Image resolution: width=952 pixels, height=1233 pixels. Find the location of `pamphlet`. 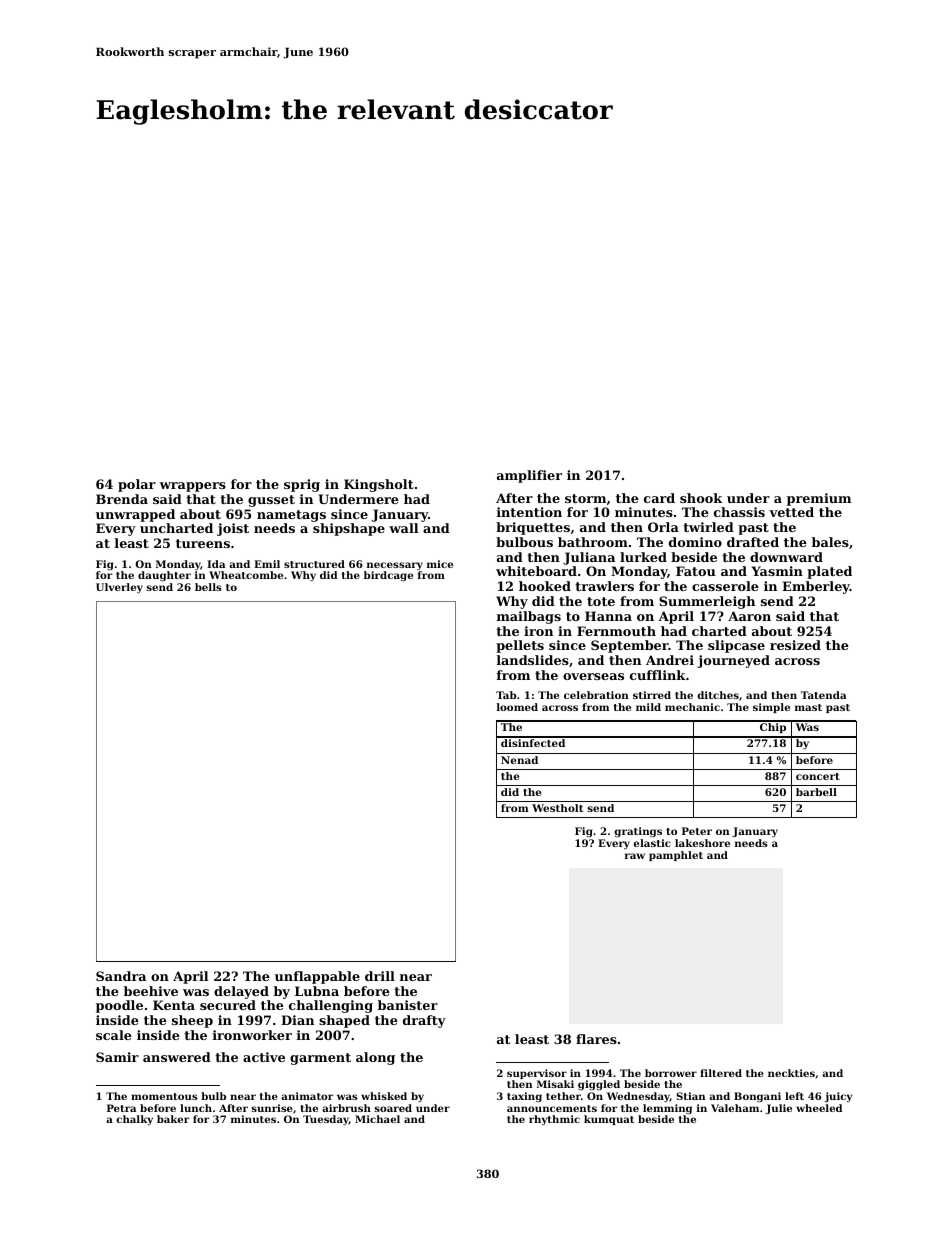

pamphlet is located at coordinates (676, 856).
